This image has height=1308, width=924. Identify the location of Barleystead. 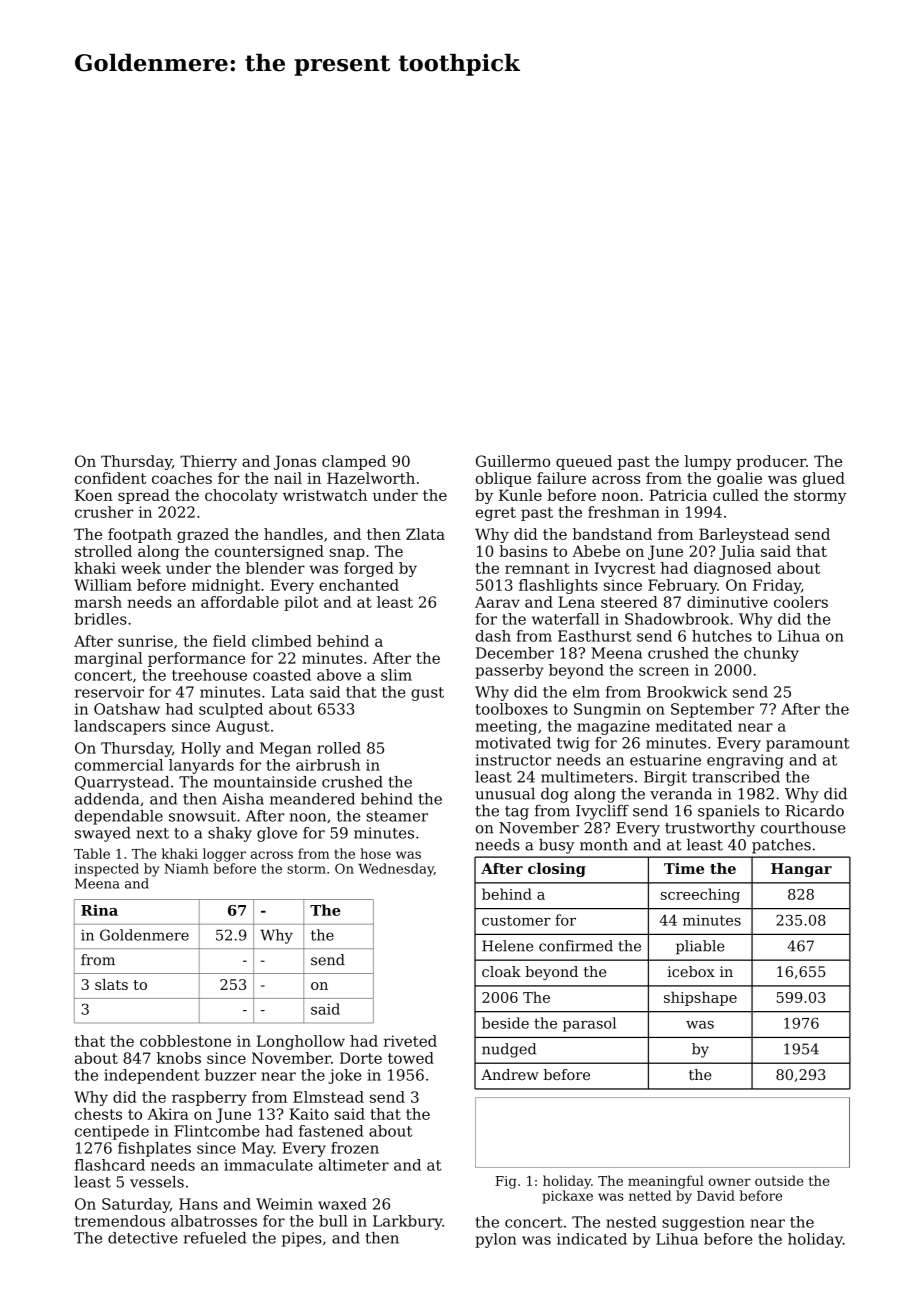
(744, 535).
